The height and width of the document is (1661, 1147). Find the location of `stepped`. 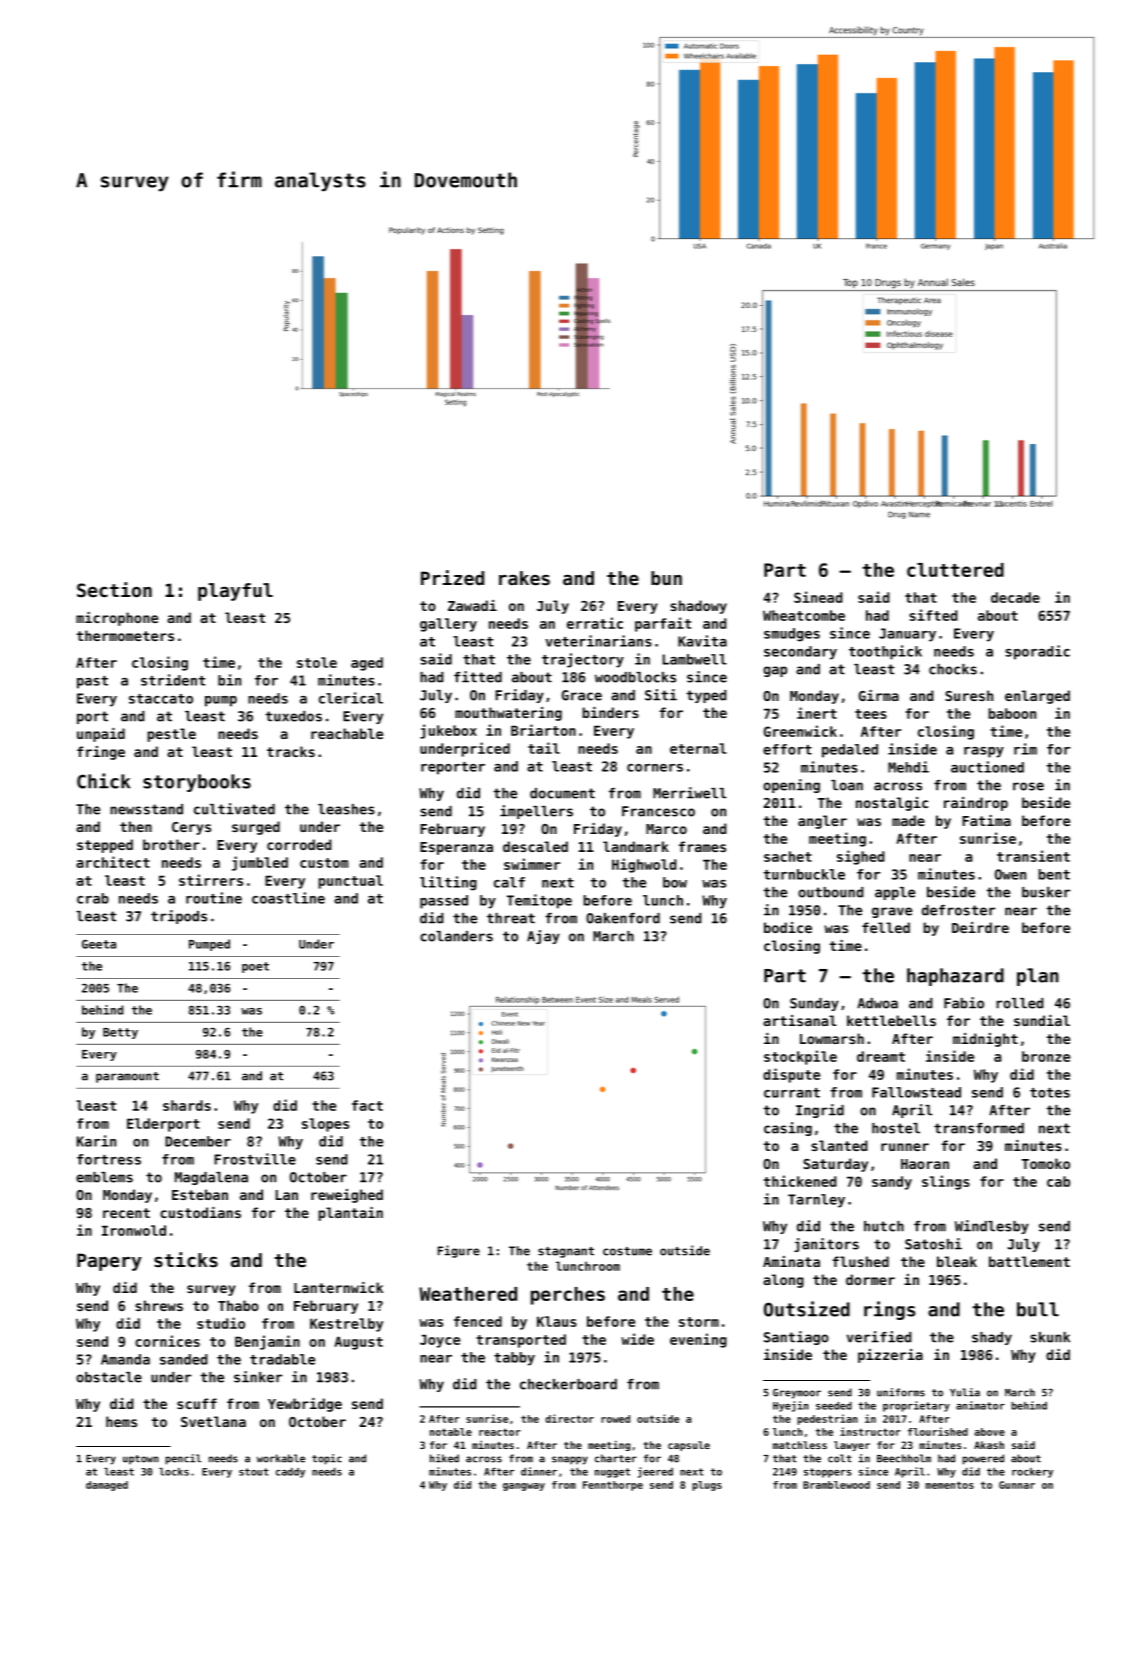

stepped is located at coordinates (105, 846).
